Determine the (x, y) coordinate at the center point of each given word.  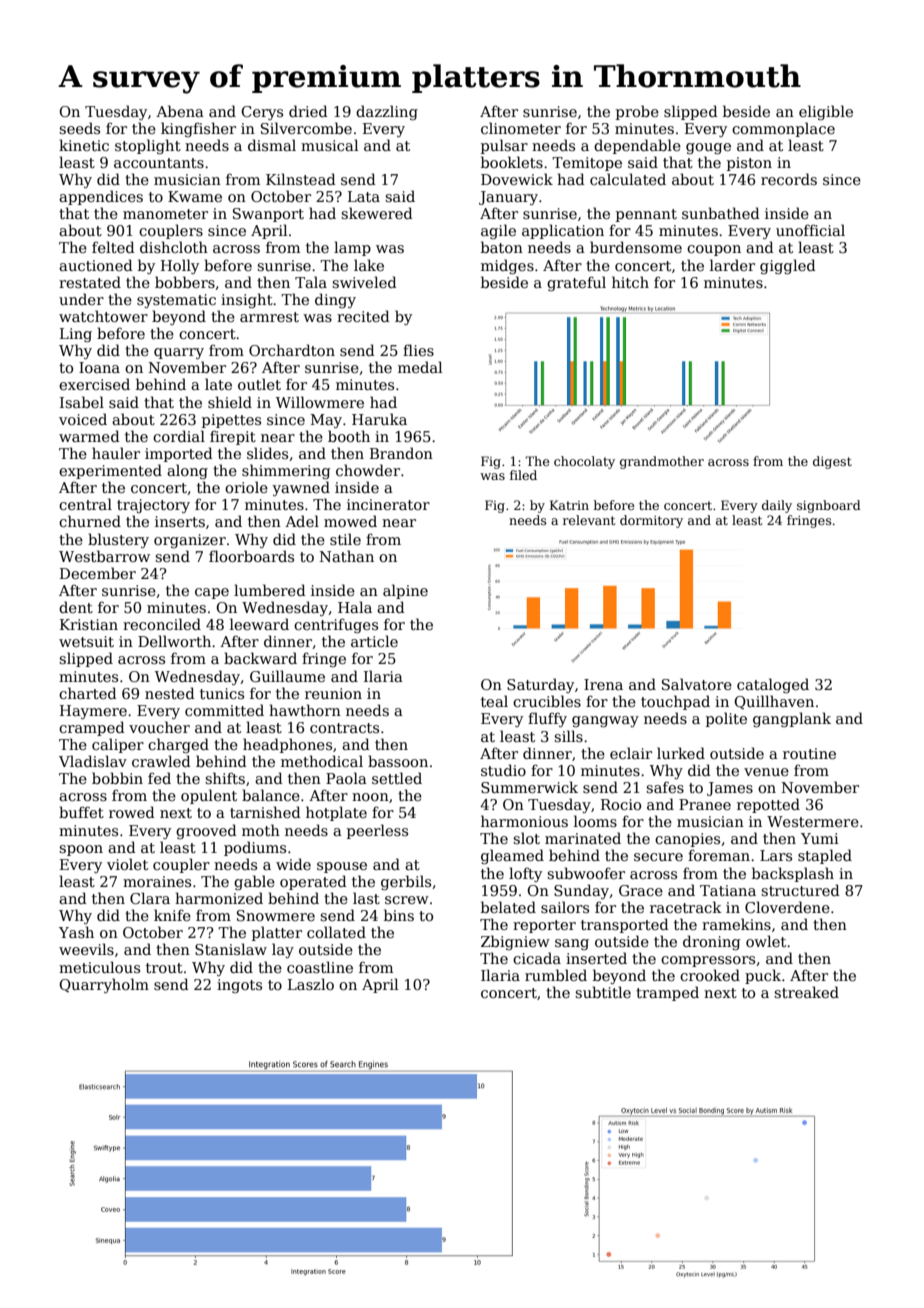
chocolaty (584, 462)
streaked (806, 992)
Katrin (569, 505)
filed (523, 475)
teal (494, 701)
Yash (76, 932)
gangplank (792, 719)
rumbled (556, 975)
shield (230, 402)
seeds (79, 128)
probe (637, 112)
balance (271, 795)
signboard (829, 506)
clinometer (521, 128)
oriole (246, 487)
